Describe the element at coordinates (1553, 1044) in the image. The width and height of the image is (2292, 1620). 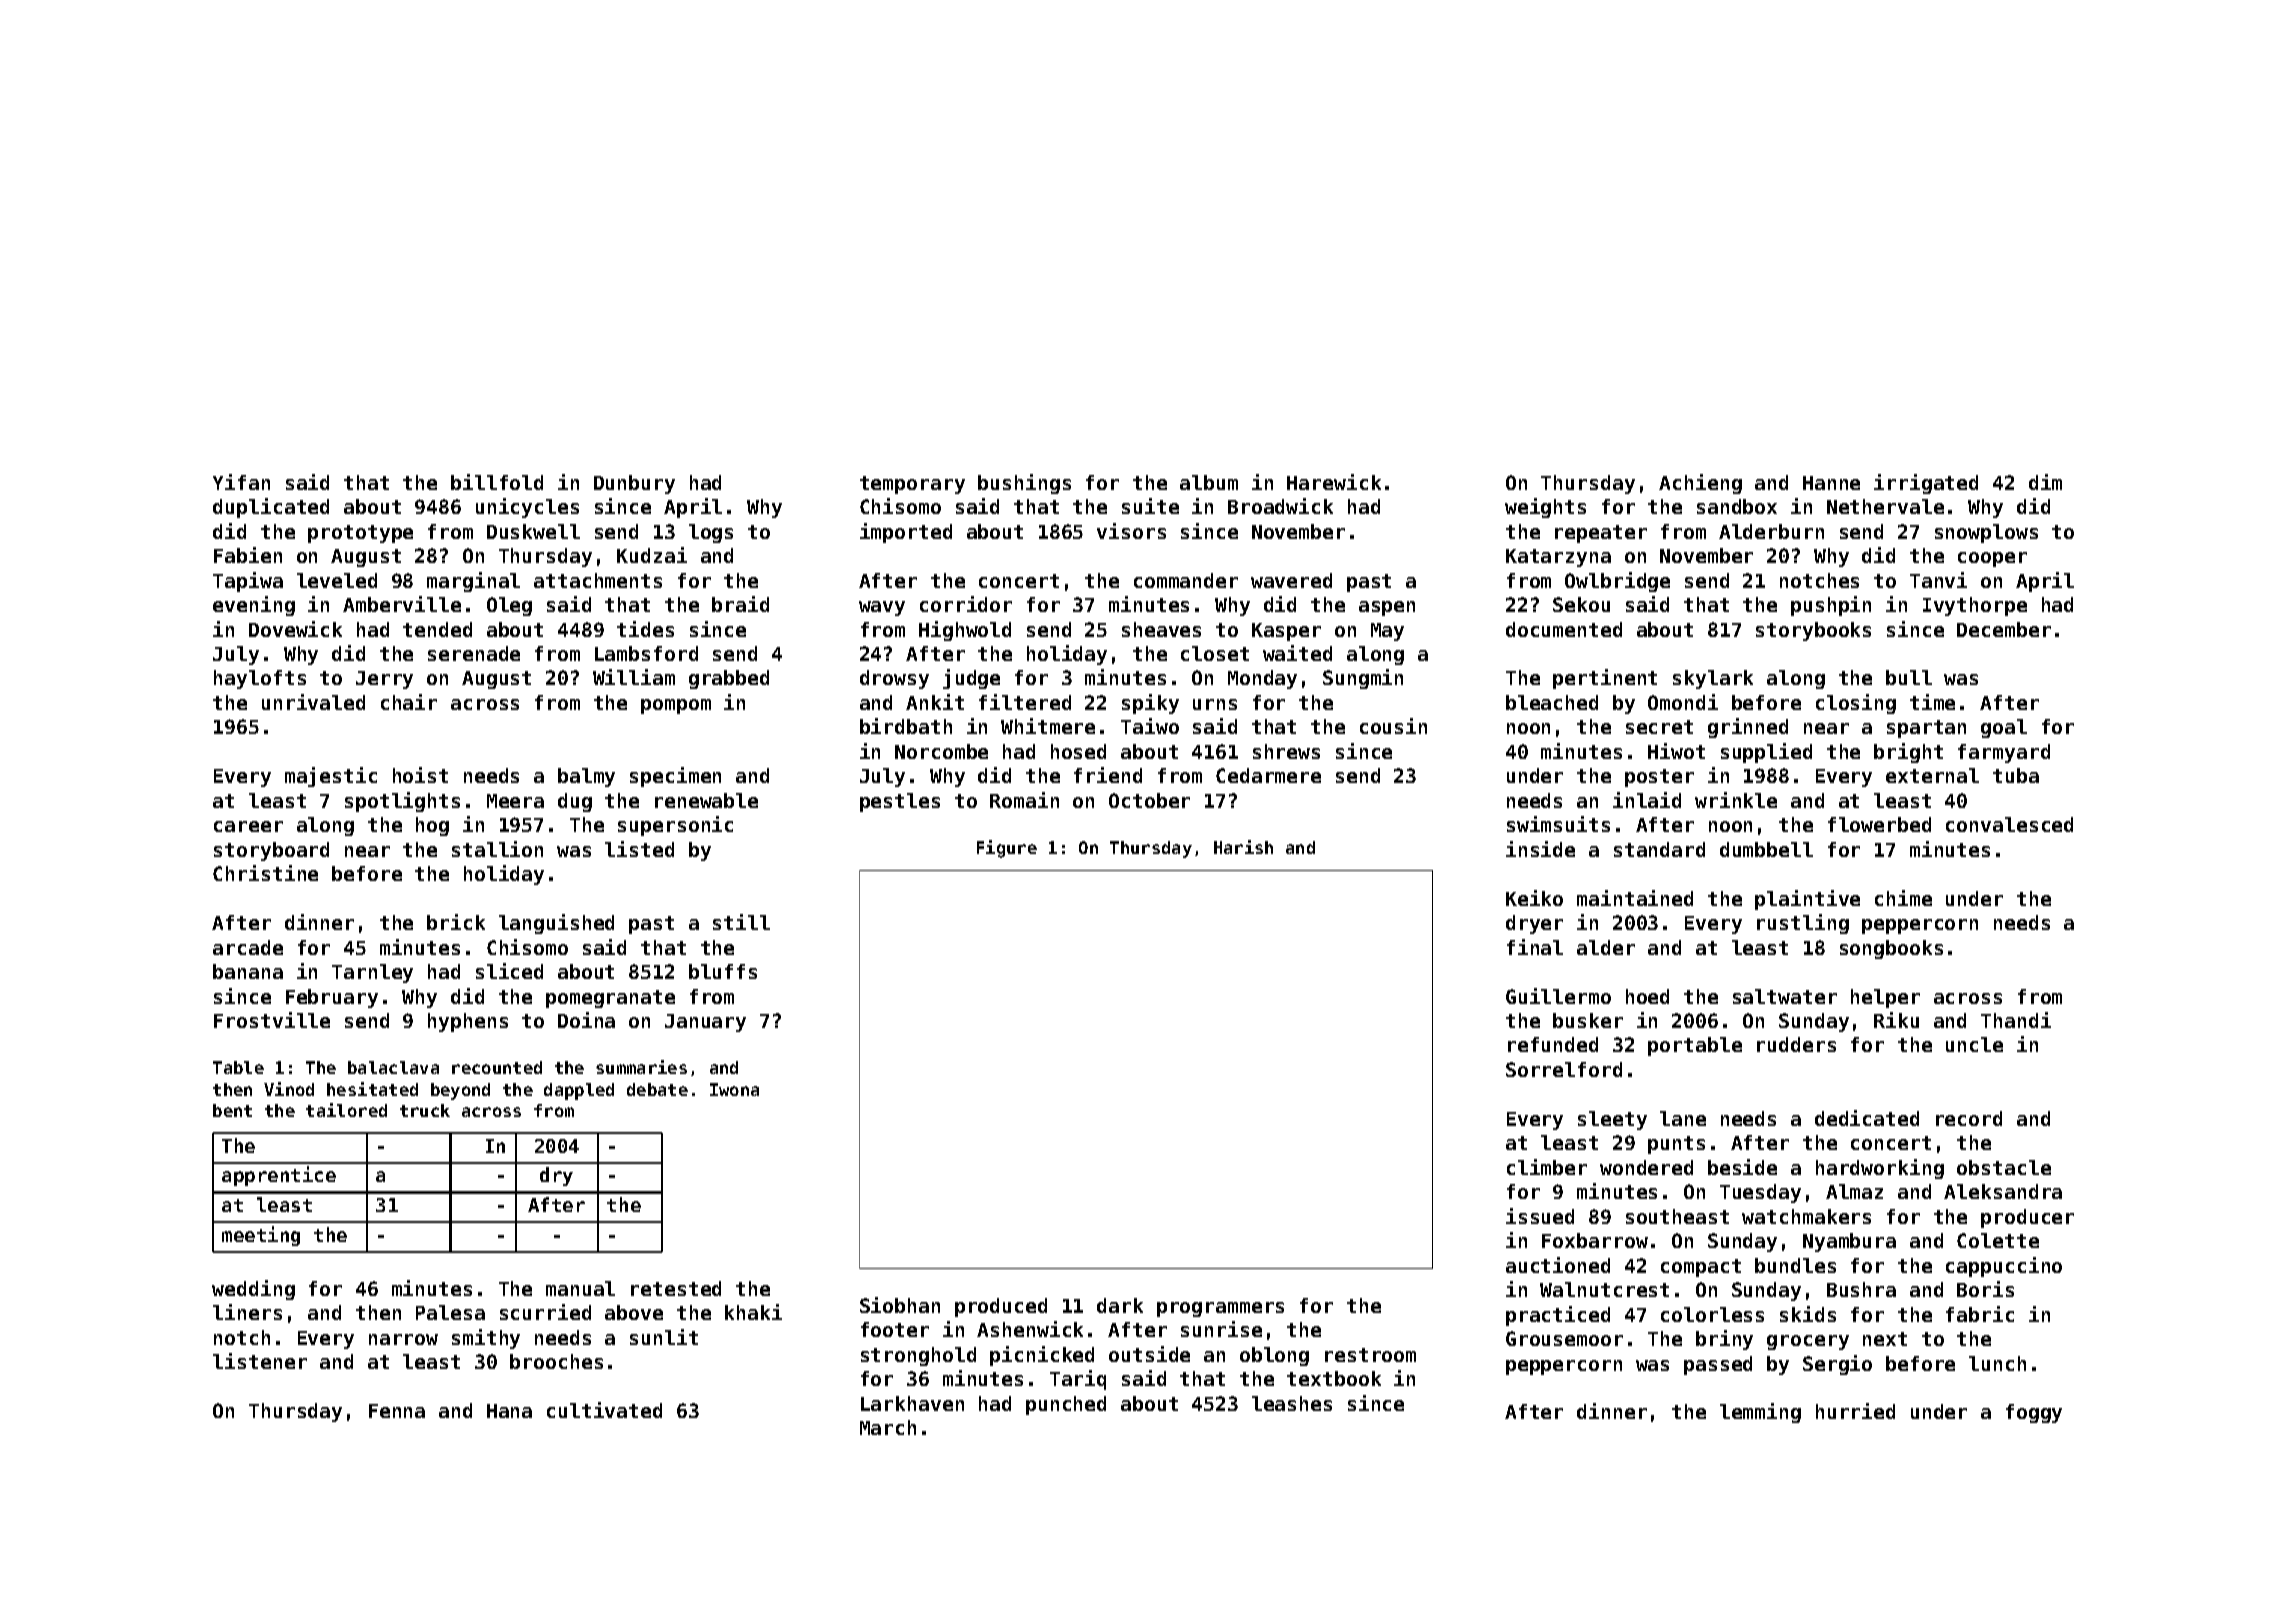
I see `refunded` at that location.
